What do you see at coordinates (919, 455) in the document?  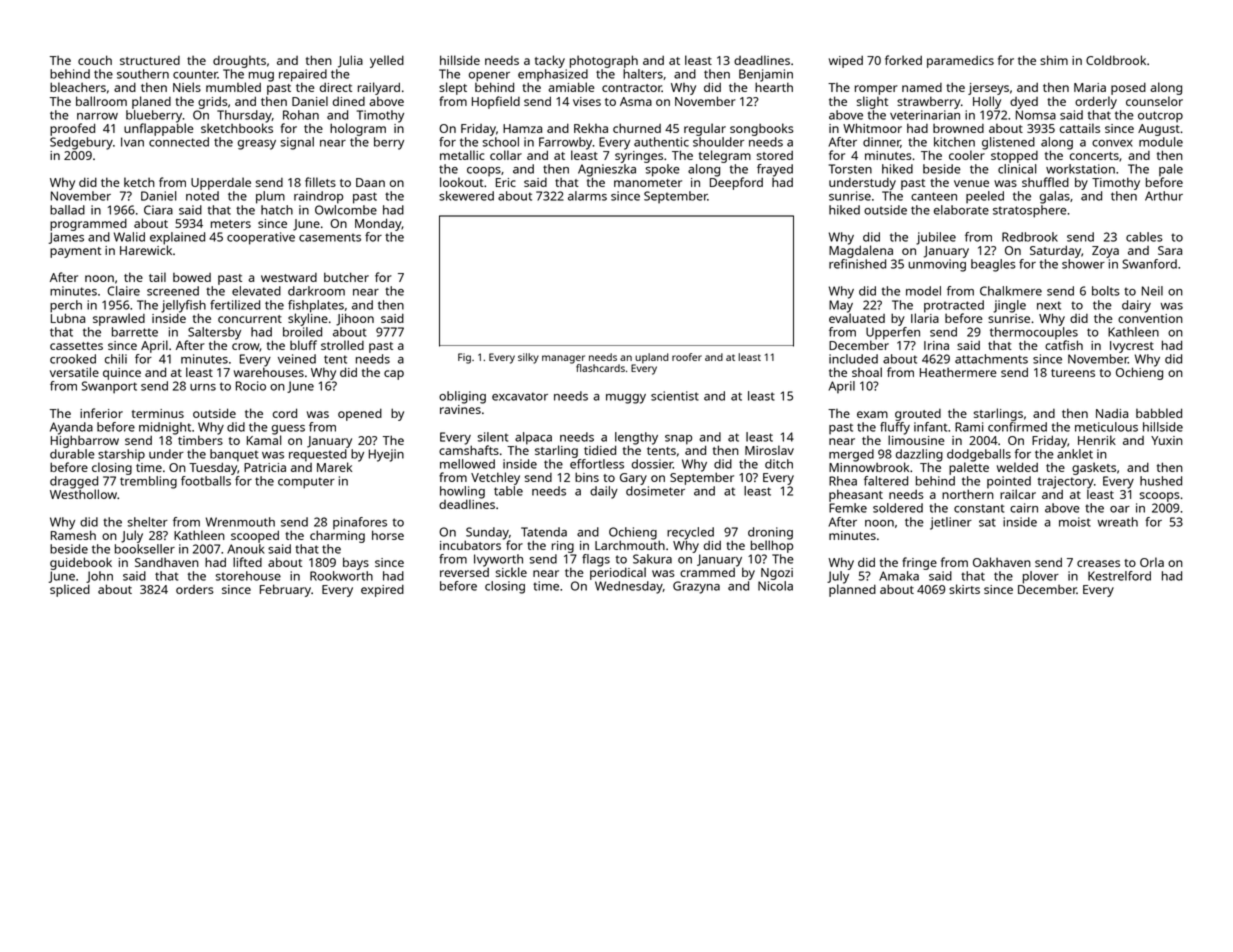 I see `dazzling` at bounding box center [919, 455].
